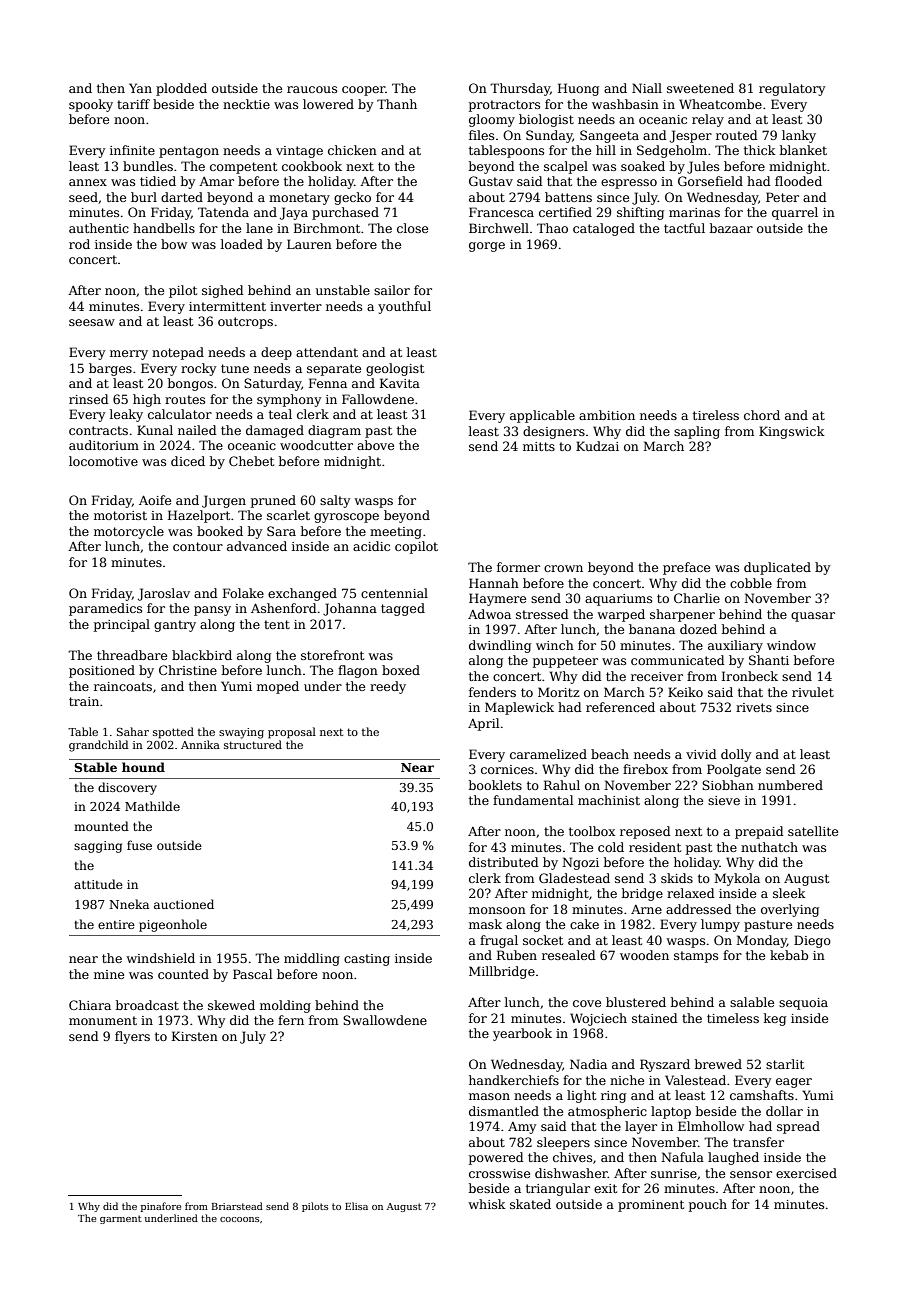 This document has height=1316, width=908. I want to click on skids, so click(677, 878).
